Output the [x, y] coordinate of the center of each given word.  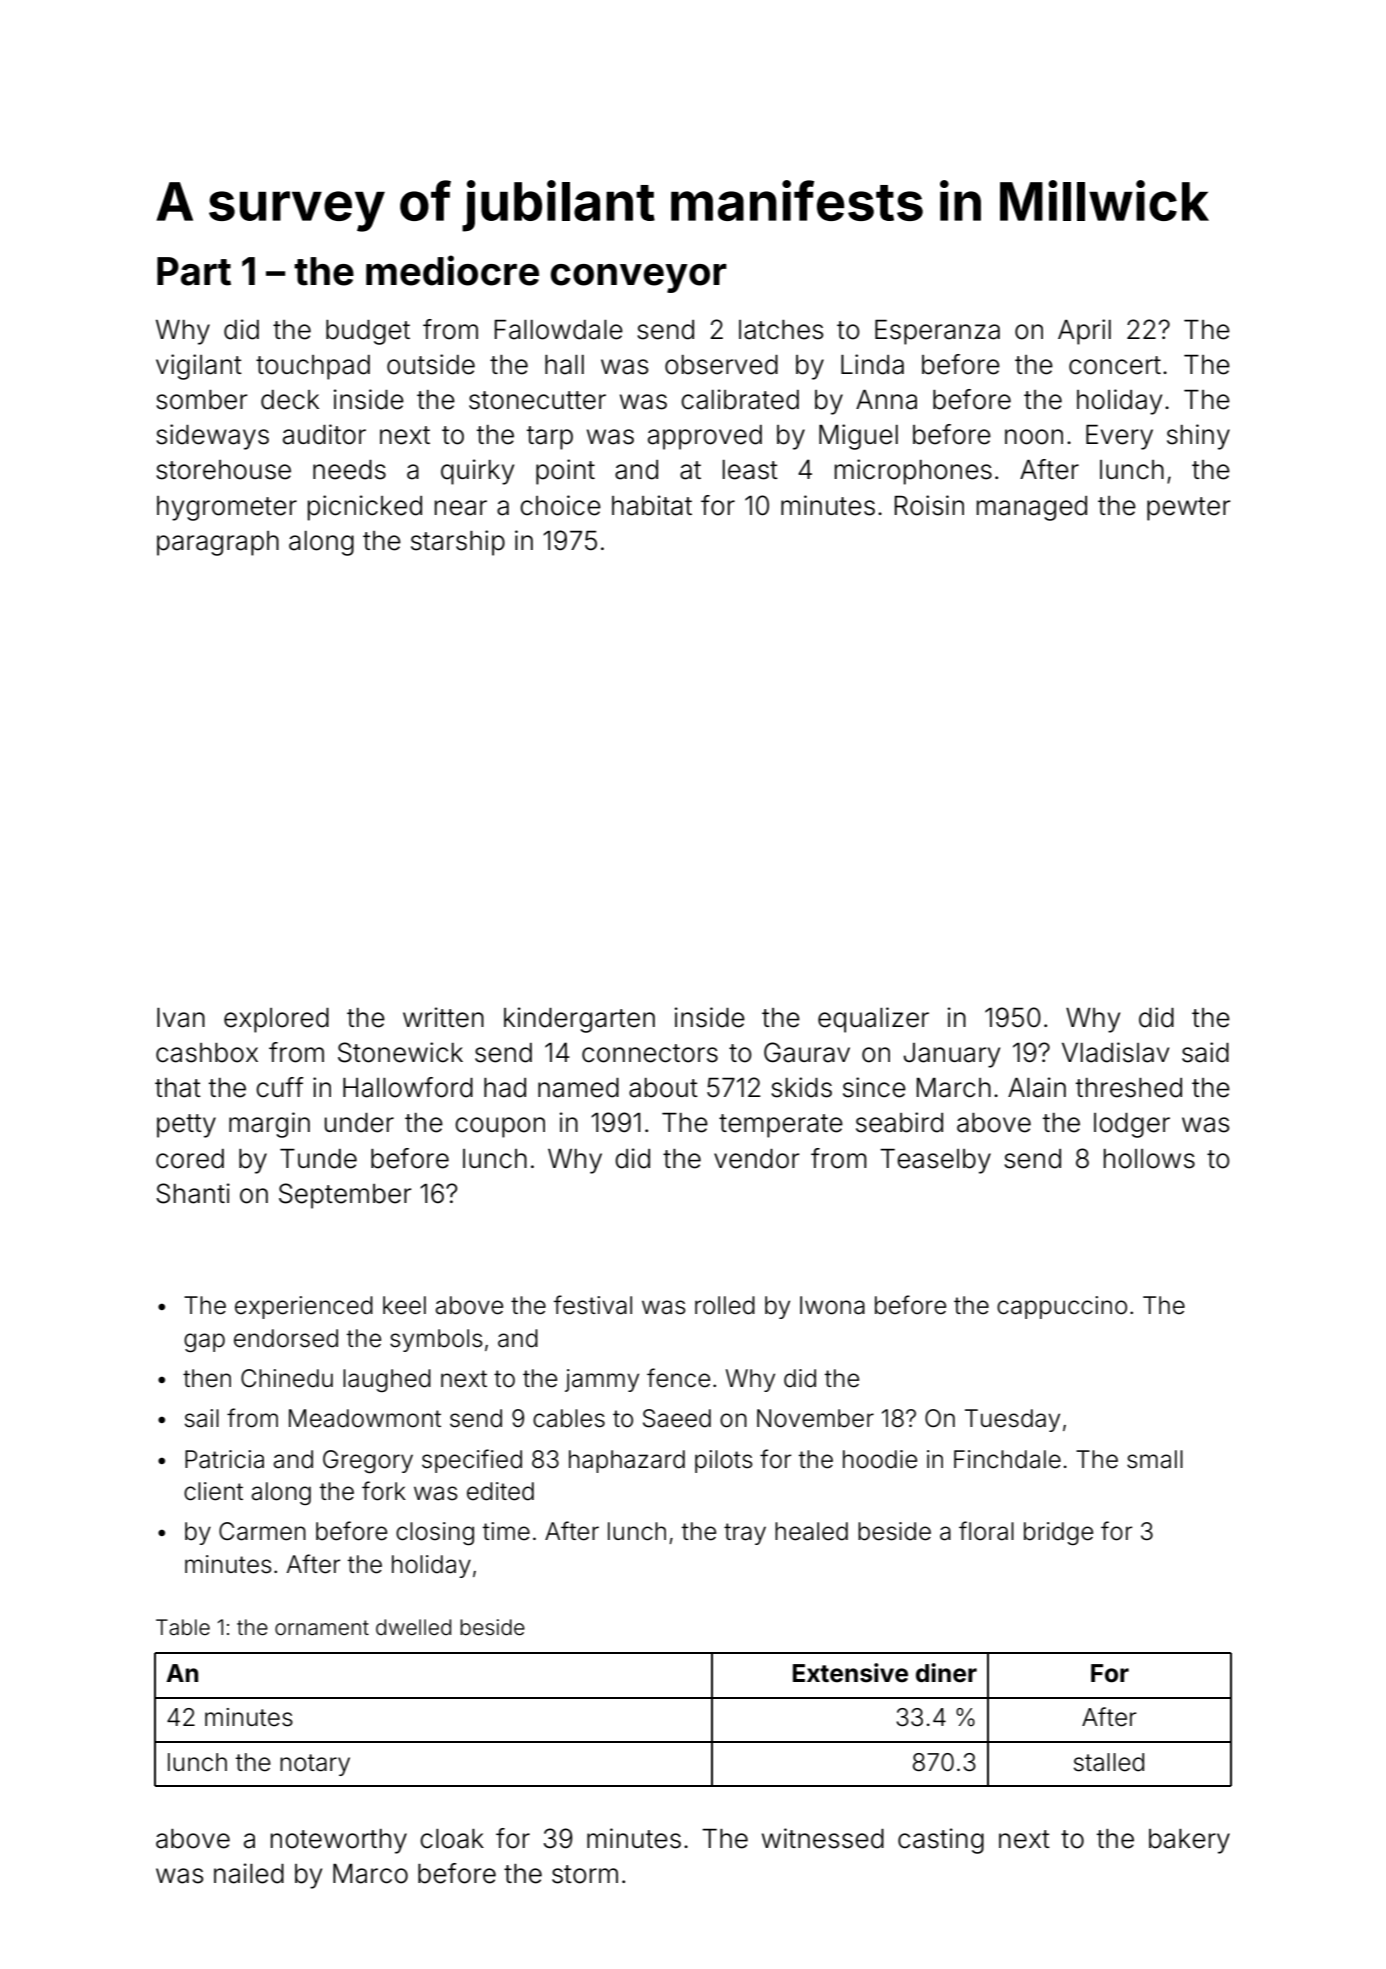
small [1155, 1459]
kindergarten [579, 1020]
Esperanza [937, 332]
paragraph [218, 543]
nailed [249, 1873]
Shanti [193, 1193]
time [506, 1531]
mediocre [452, 270]
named [578, 1088]
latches [781, 330]
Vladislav [1115, 1052]
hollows [1149, 1159]
